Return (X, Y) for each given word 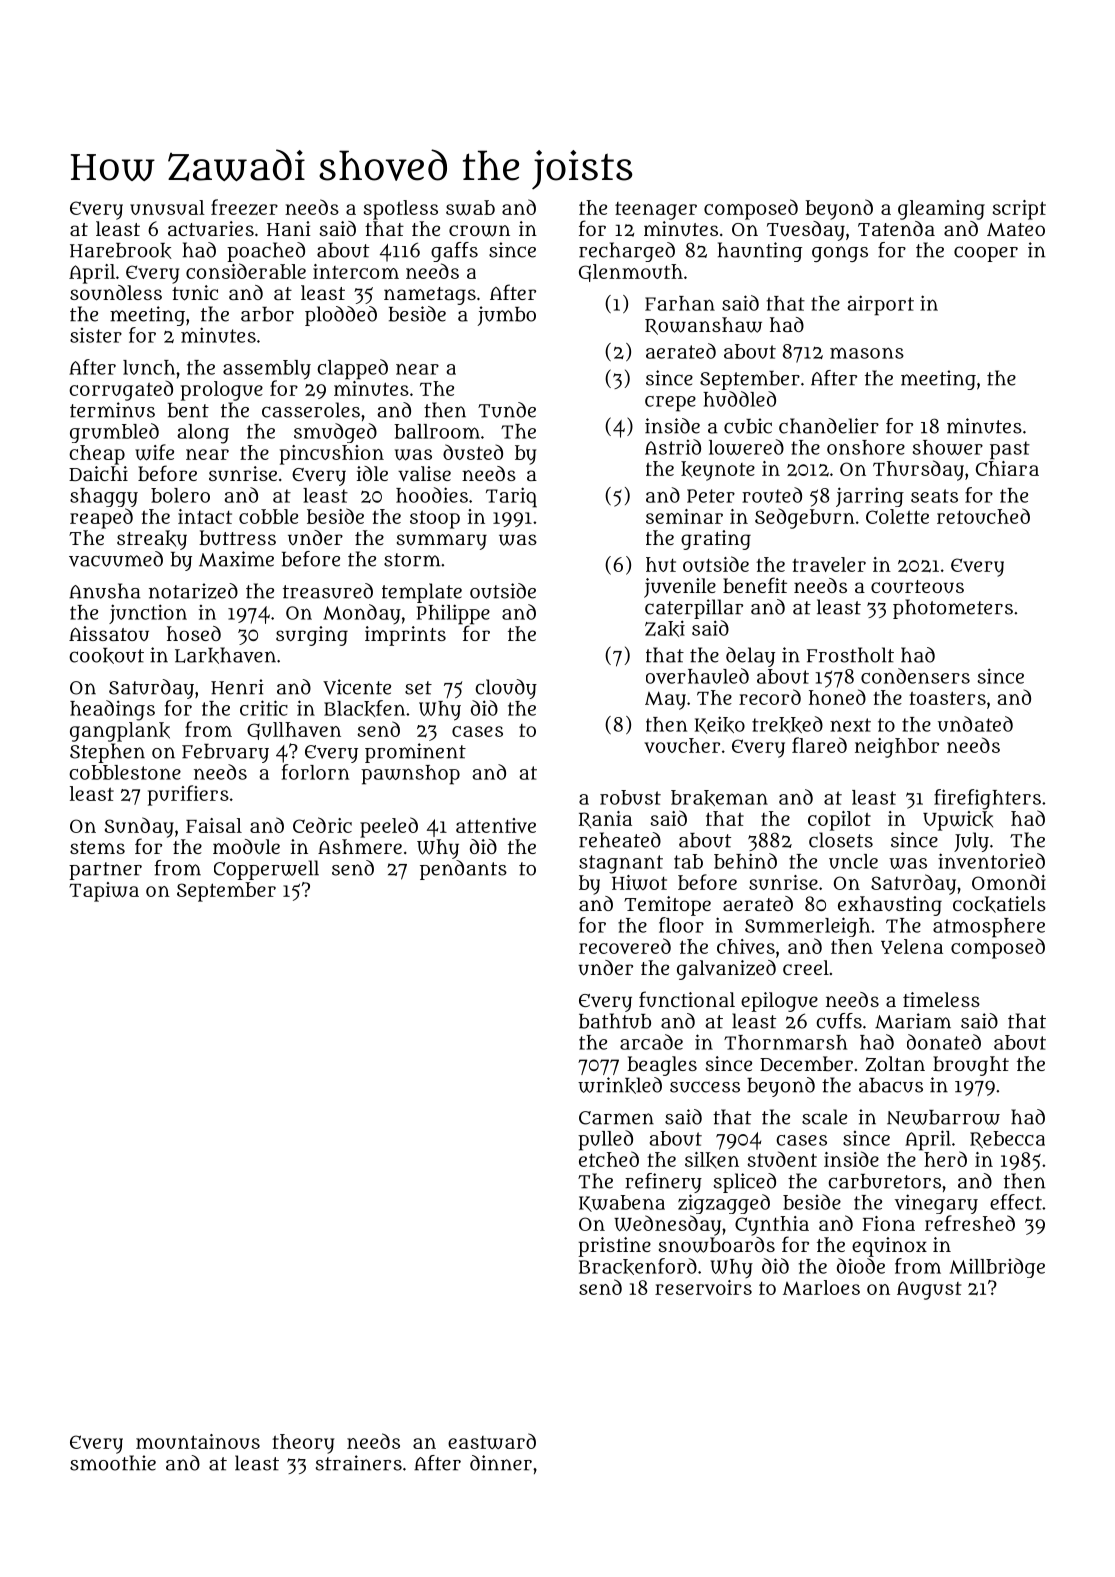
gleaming (941, 210)
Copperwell (266, 870)
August (929, 1290)
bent (188, 410)
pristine (615, 1247)
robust (630, 797)
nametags (430, 296)
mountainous (198, 1441)
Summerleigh (807, 927)
